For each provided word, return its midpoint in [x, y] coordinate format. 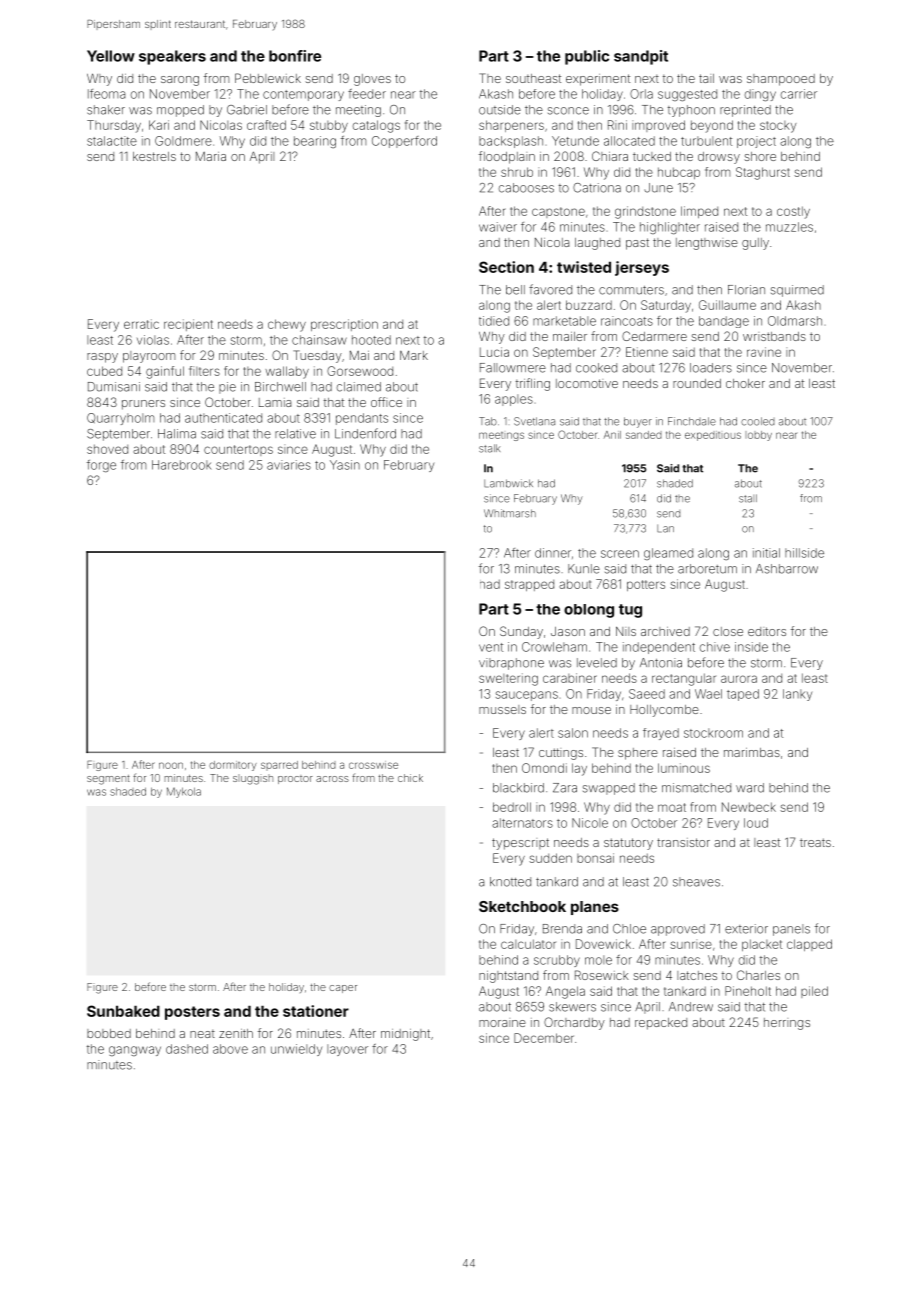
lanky [797, 695]
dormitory [233, 766]
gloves [372, 80]
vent [491, 647]
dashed [187, 1049]
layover [347, 1050]
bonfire [295, 56]
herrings [787, 1024]
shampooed [781, 80]
